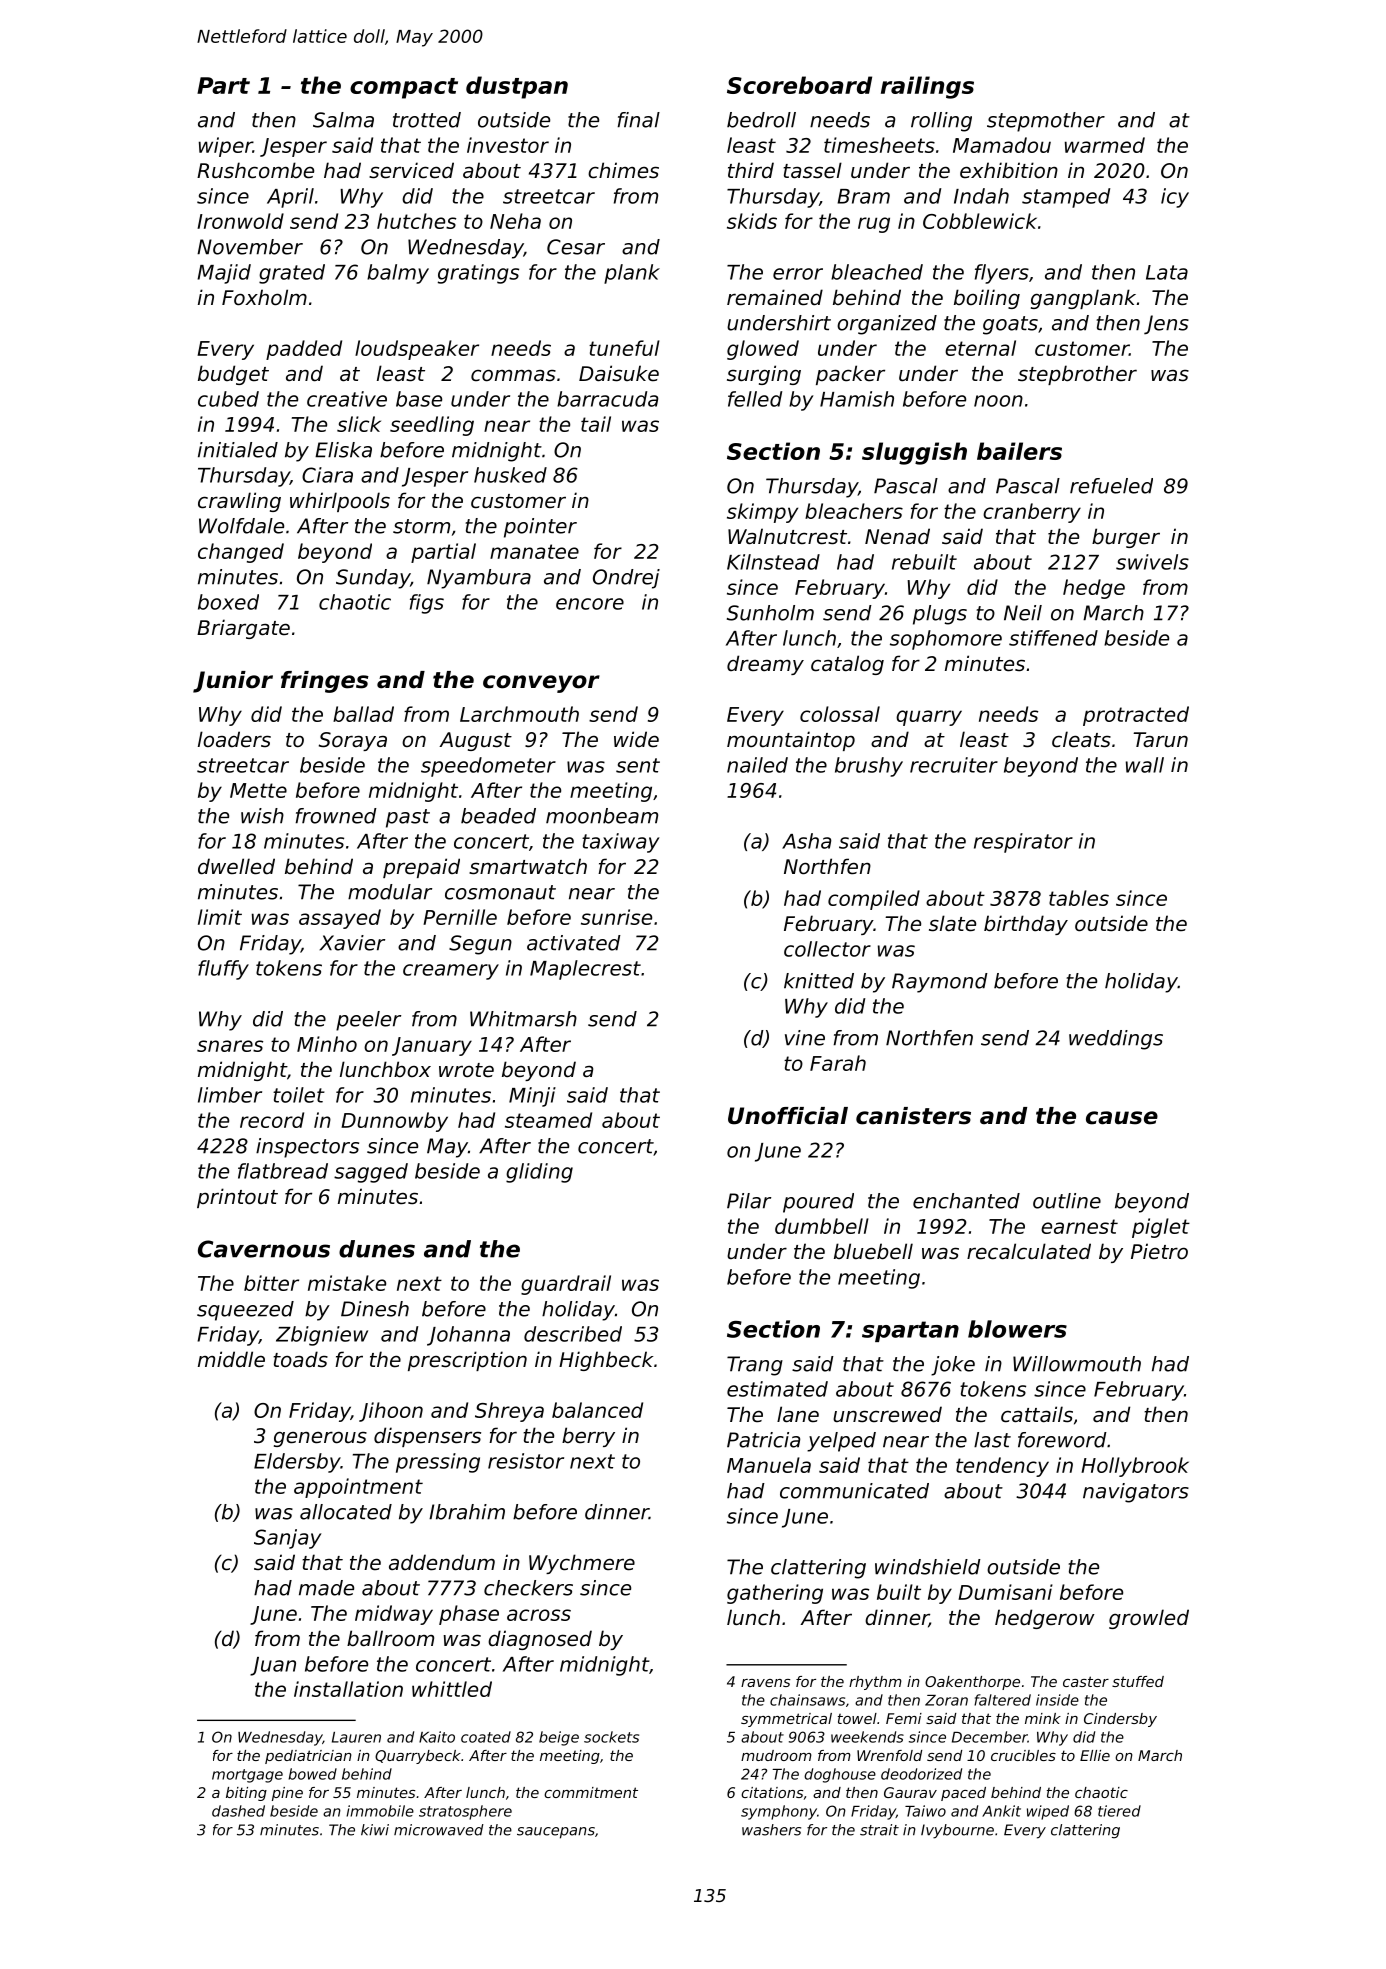 The width and height of the screenshot is (1386, 1969). What do you see at coordinates (498, 816) in the screenshot?
I see `beaded` at bounding box center [498, 816].
